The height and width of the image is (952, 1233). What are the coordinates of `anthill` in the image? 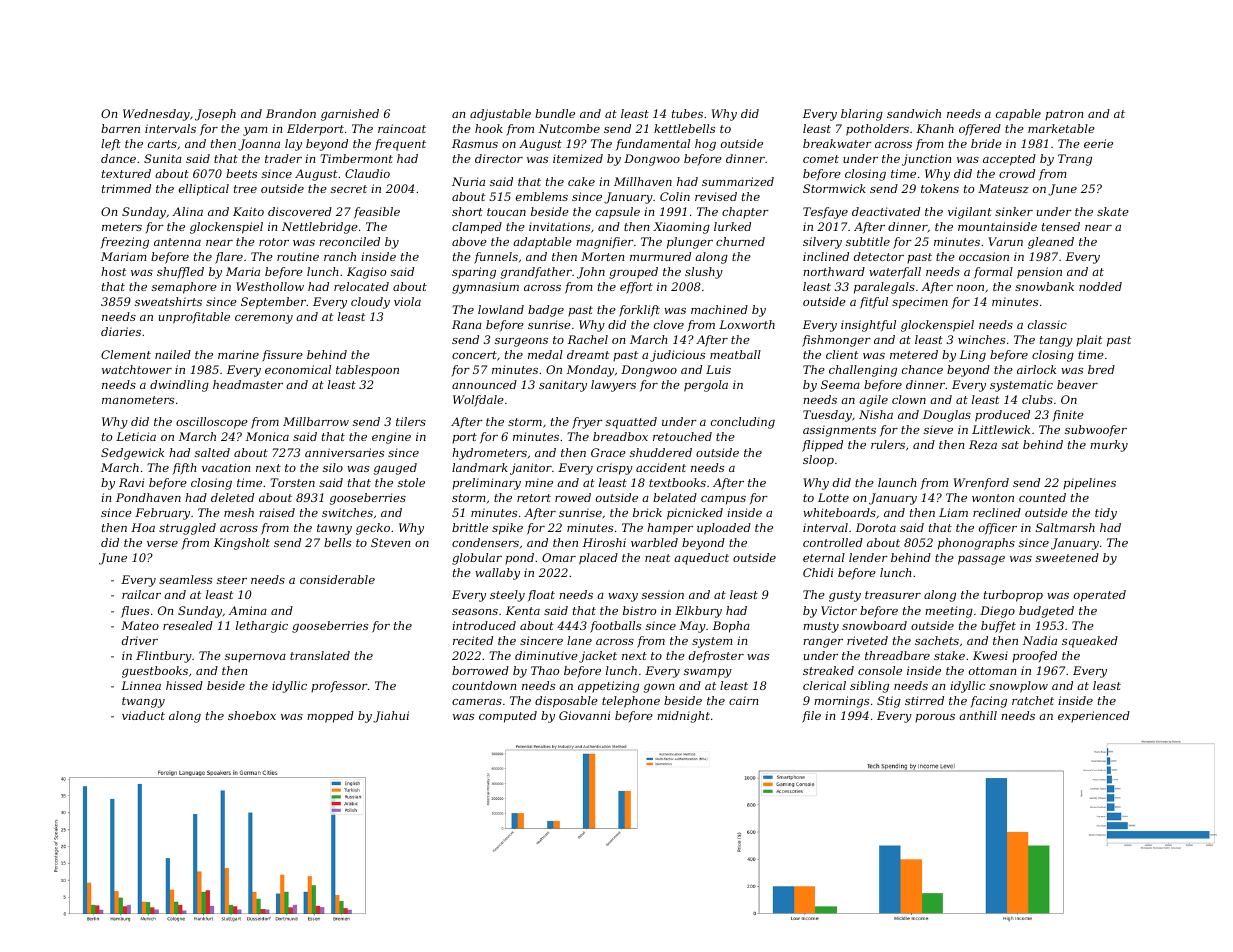 It's located at (978, 715).
